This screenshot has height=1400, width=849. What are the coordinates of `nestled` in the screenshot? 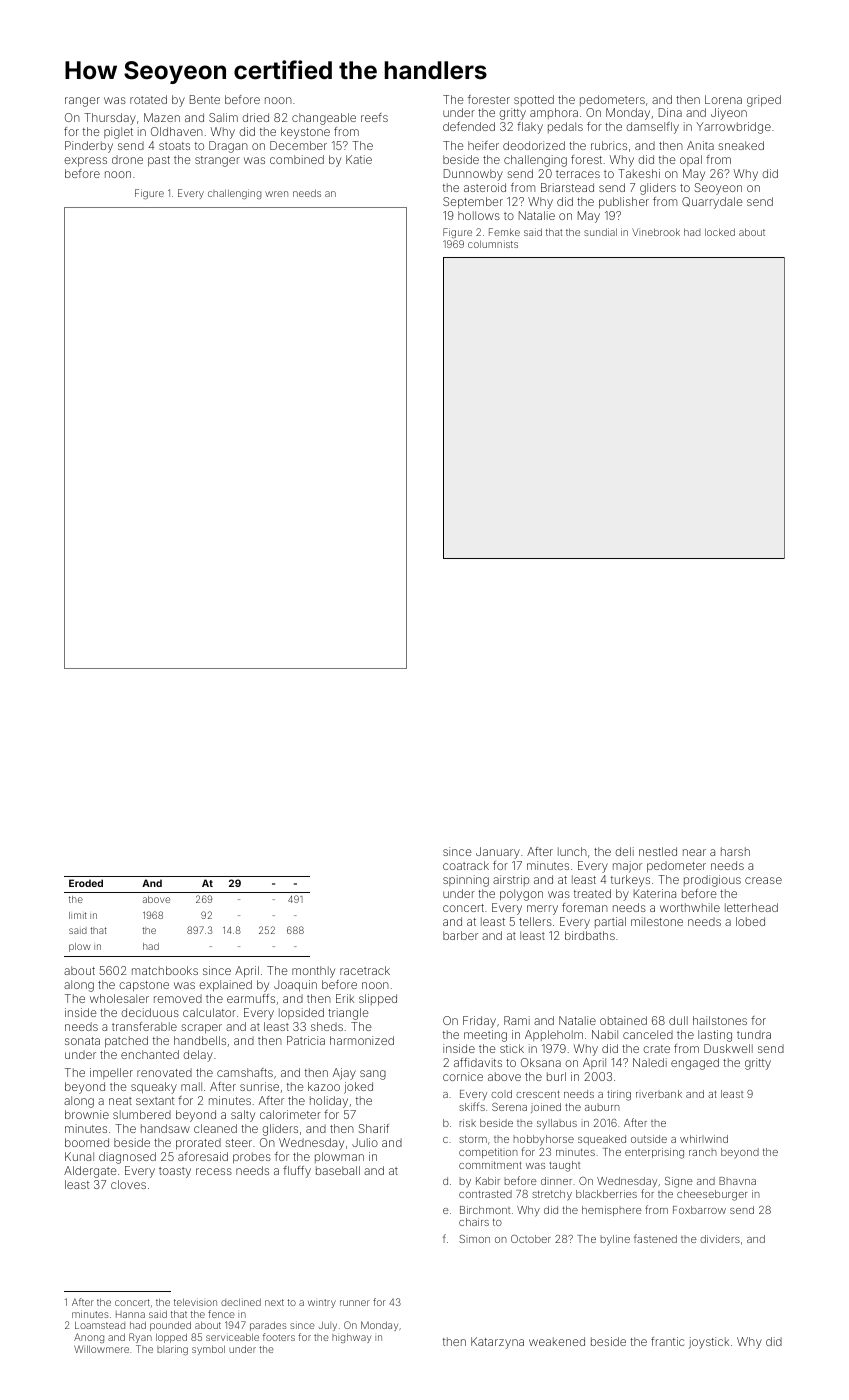 It's located at (658, 851).
